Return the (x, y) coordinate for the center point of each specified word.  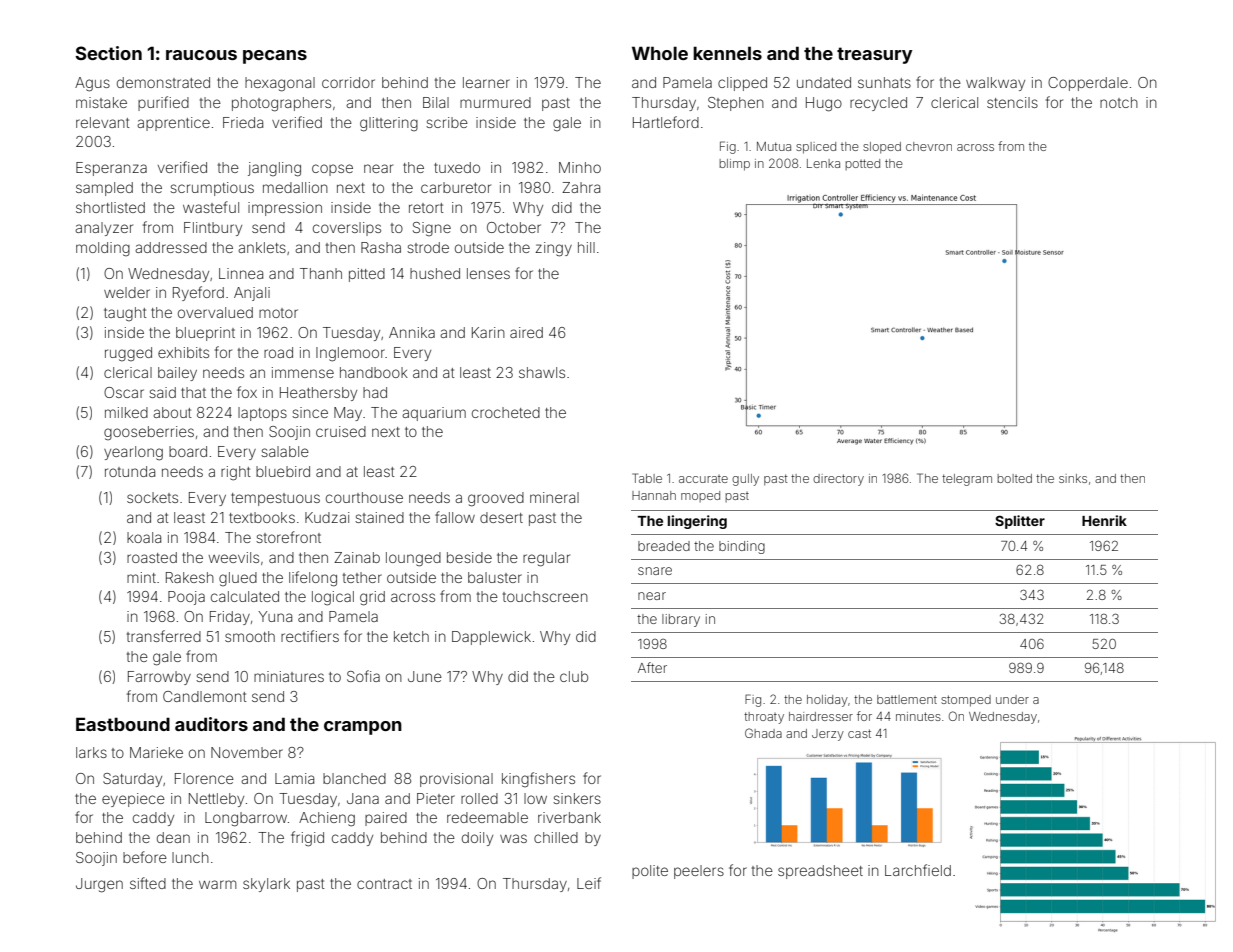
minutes (918, 716)
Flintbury (213, 229)
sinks (1073, 478)
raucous (201, 55)
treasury (875, 55)
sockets (152, 497)
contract (384, 884)
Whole (660, 53)
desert (501, 517)
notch (1119, 102)
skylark (266, 885)
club (574, 676)
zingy (553, 249)
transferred (164, 636)
